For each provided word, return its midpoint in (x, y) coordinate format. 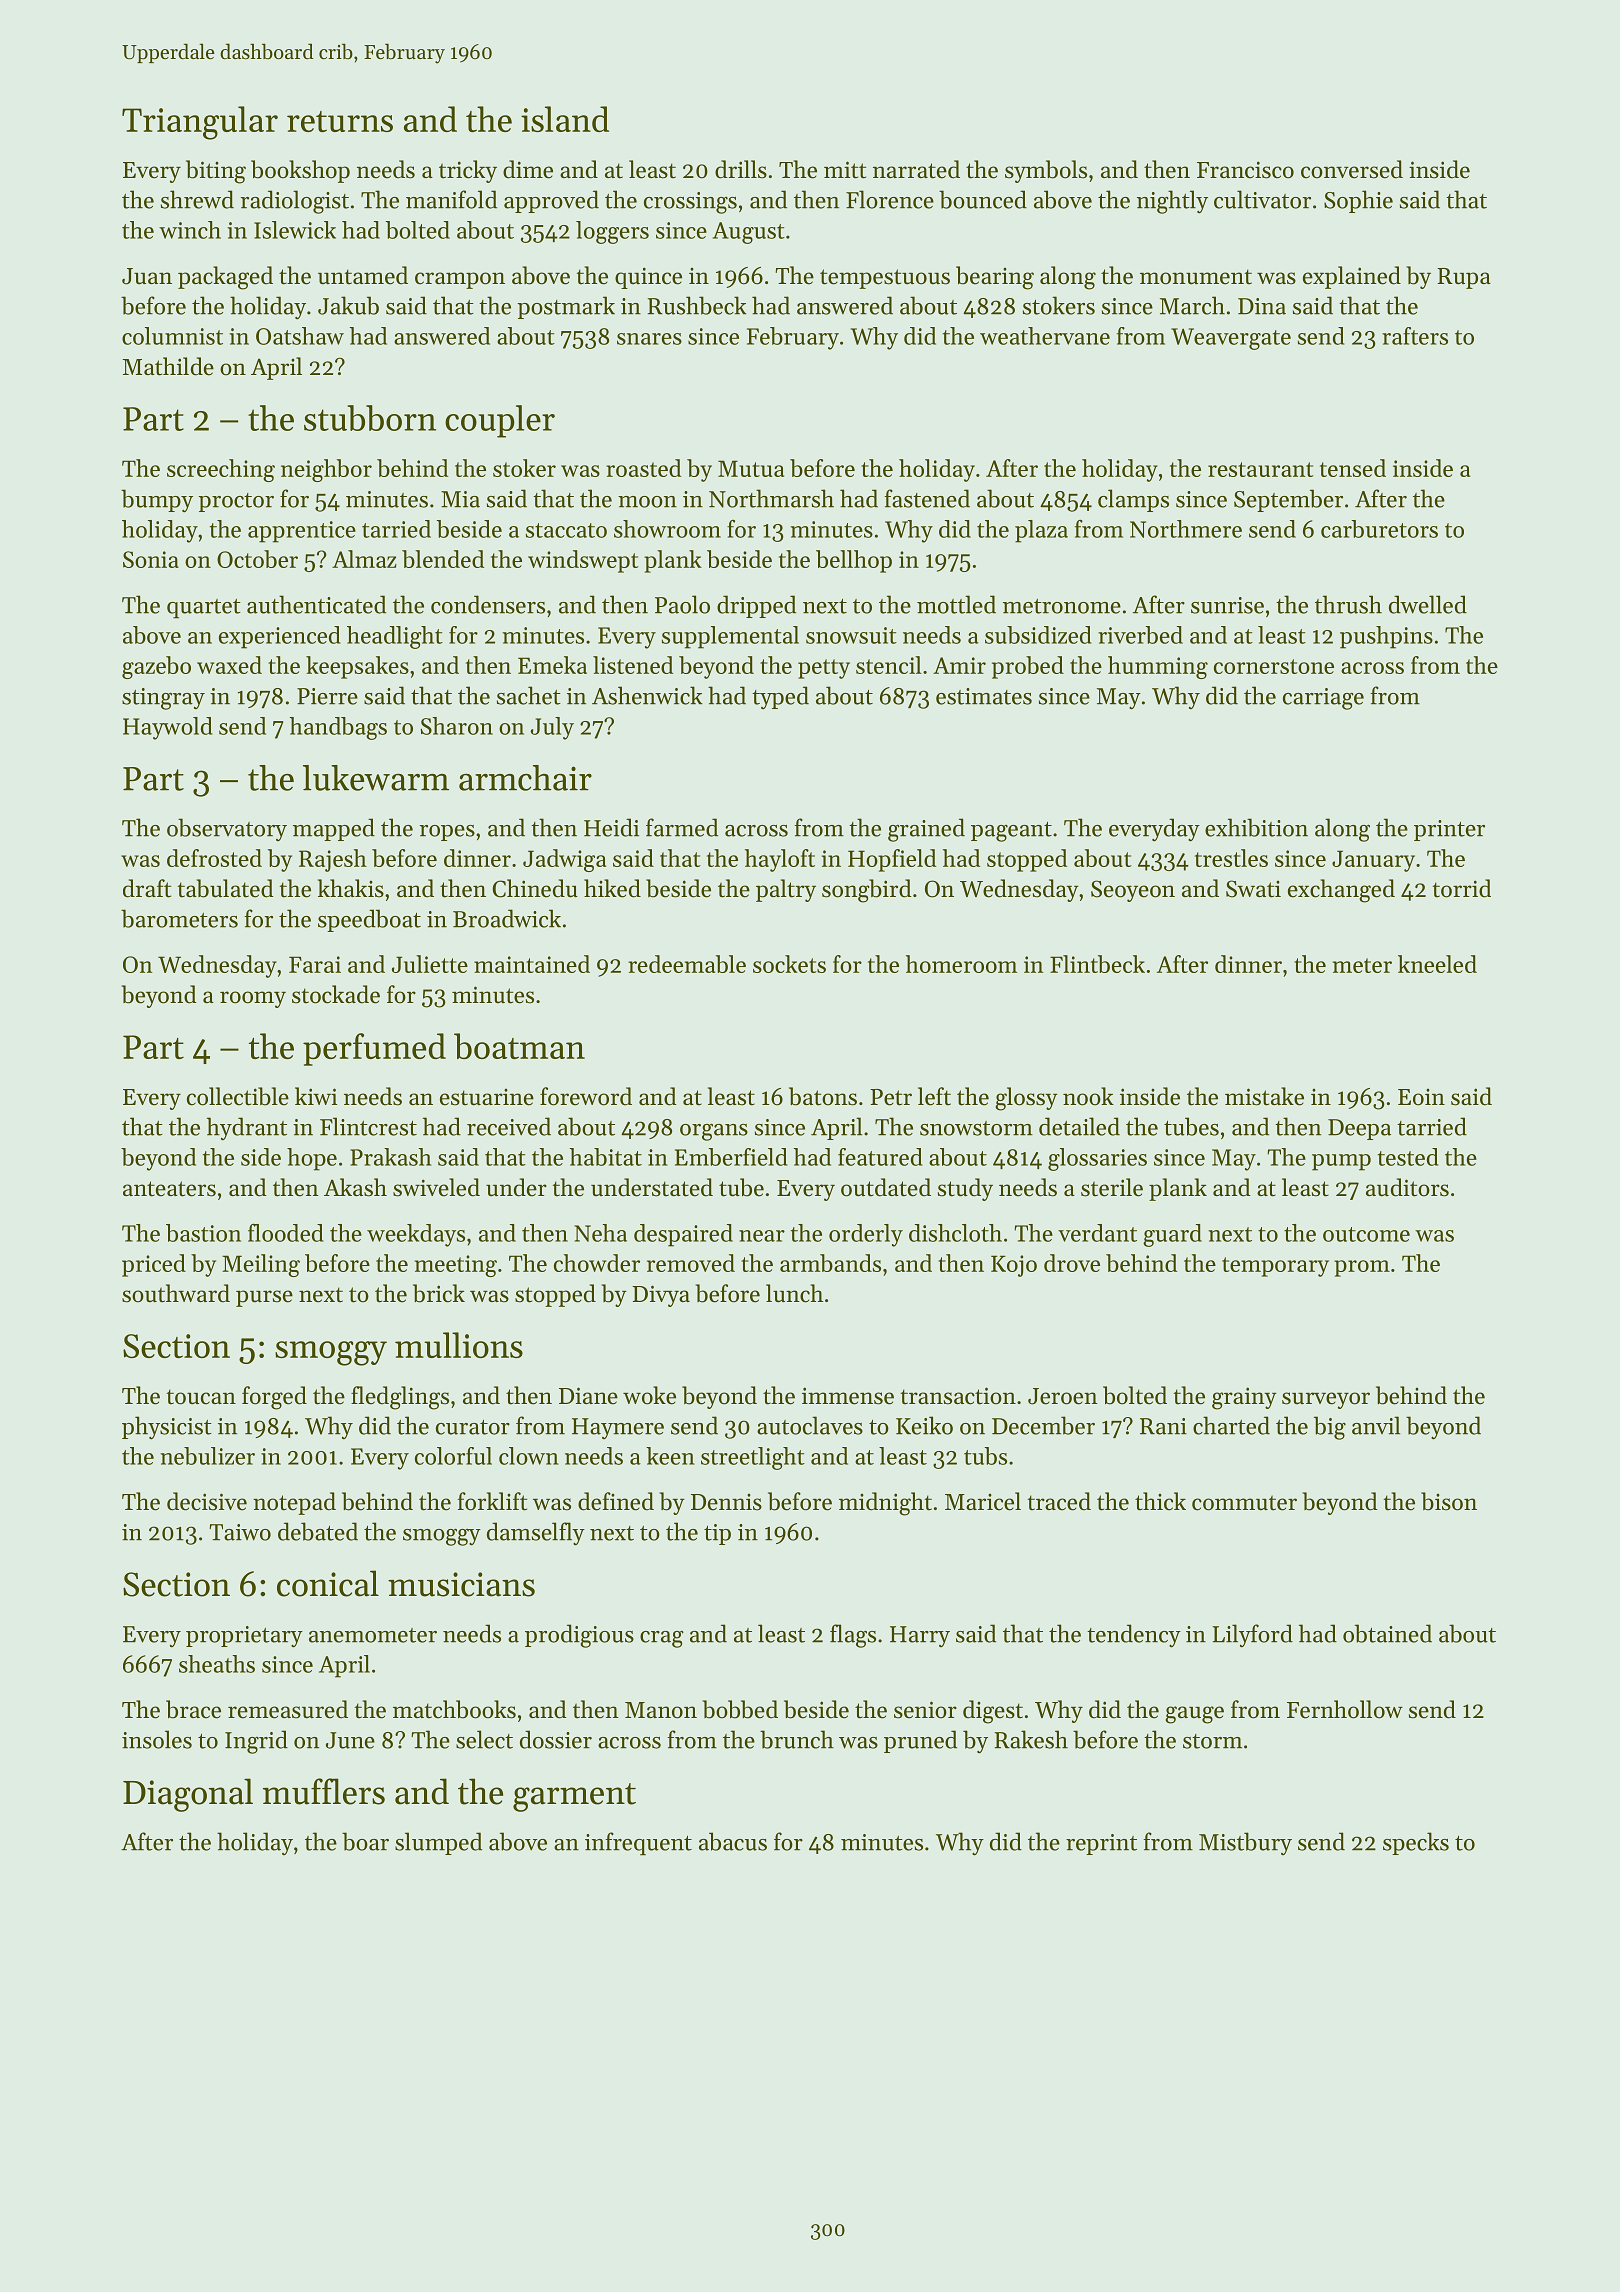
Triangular (200, 123)
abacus (733, 1841)
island (565, 119)
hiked (612, 888)
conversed (1352, 169)
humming (1158, 667)
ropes (447, 833)
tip (717, 1534)
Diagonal (188, 1795)
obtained (1387, 1633)
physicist (167, 1428)
